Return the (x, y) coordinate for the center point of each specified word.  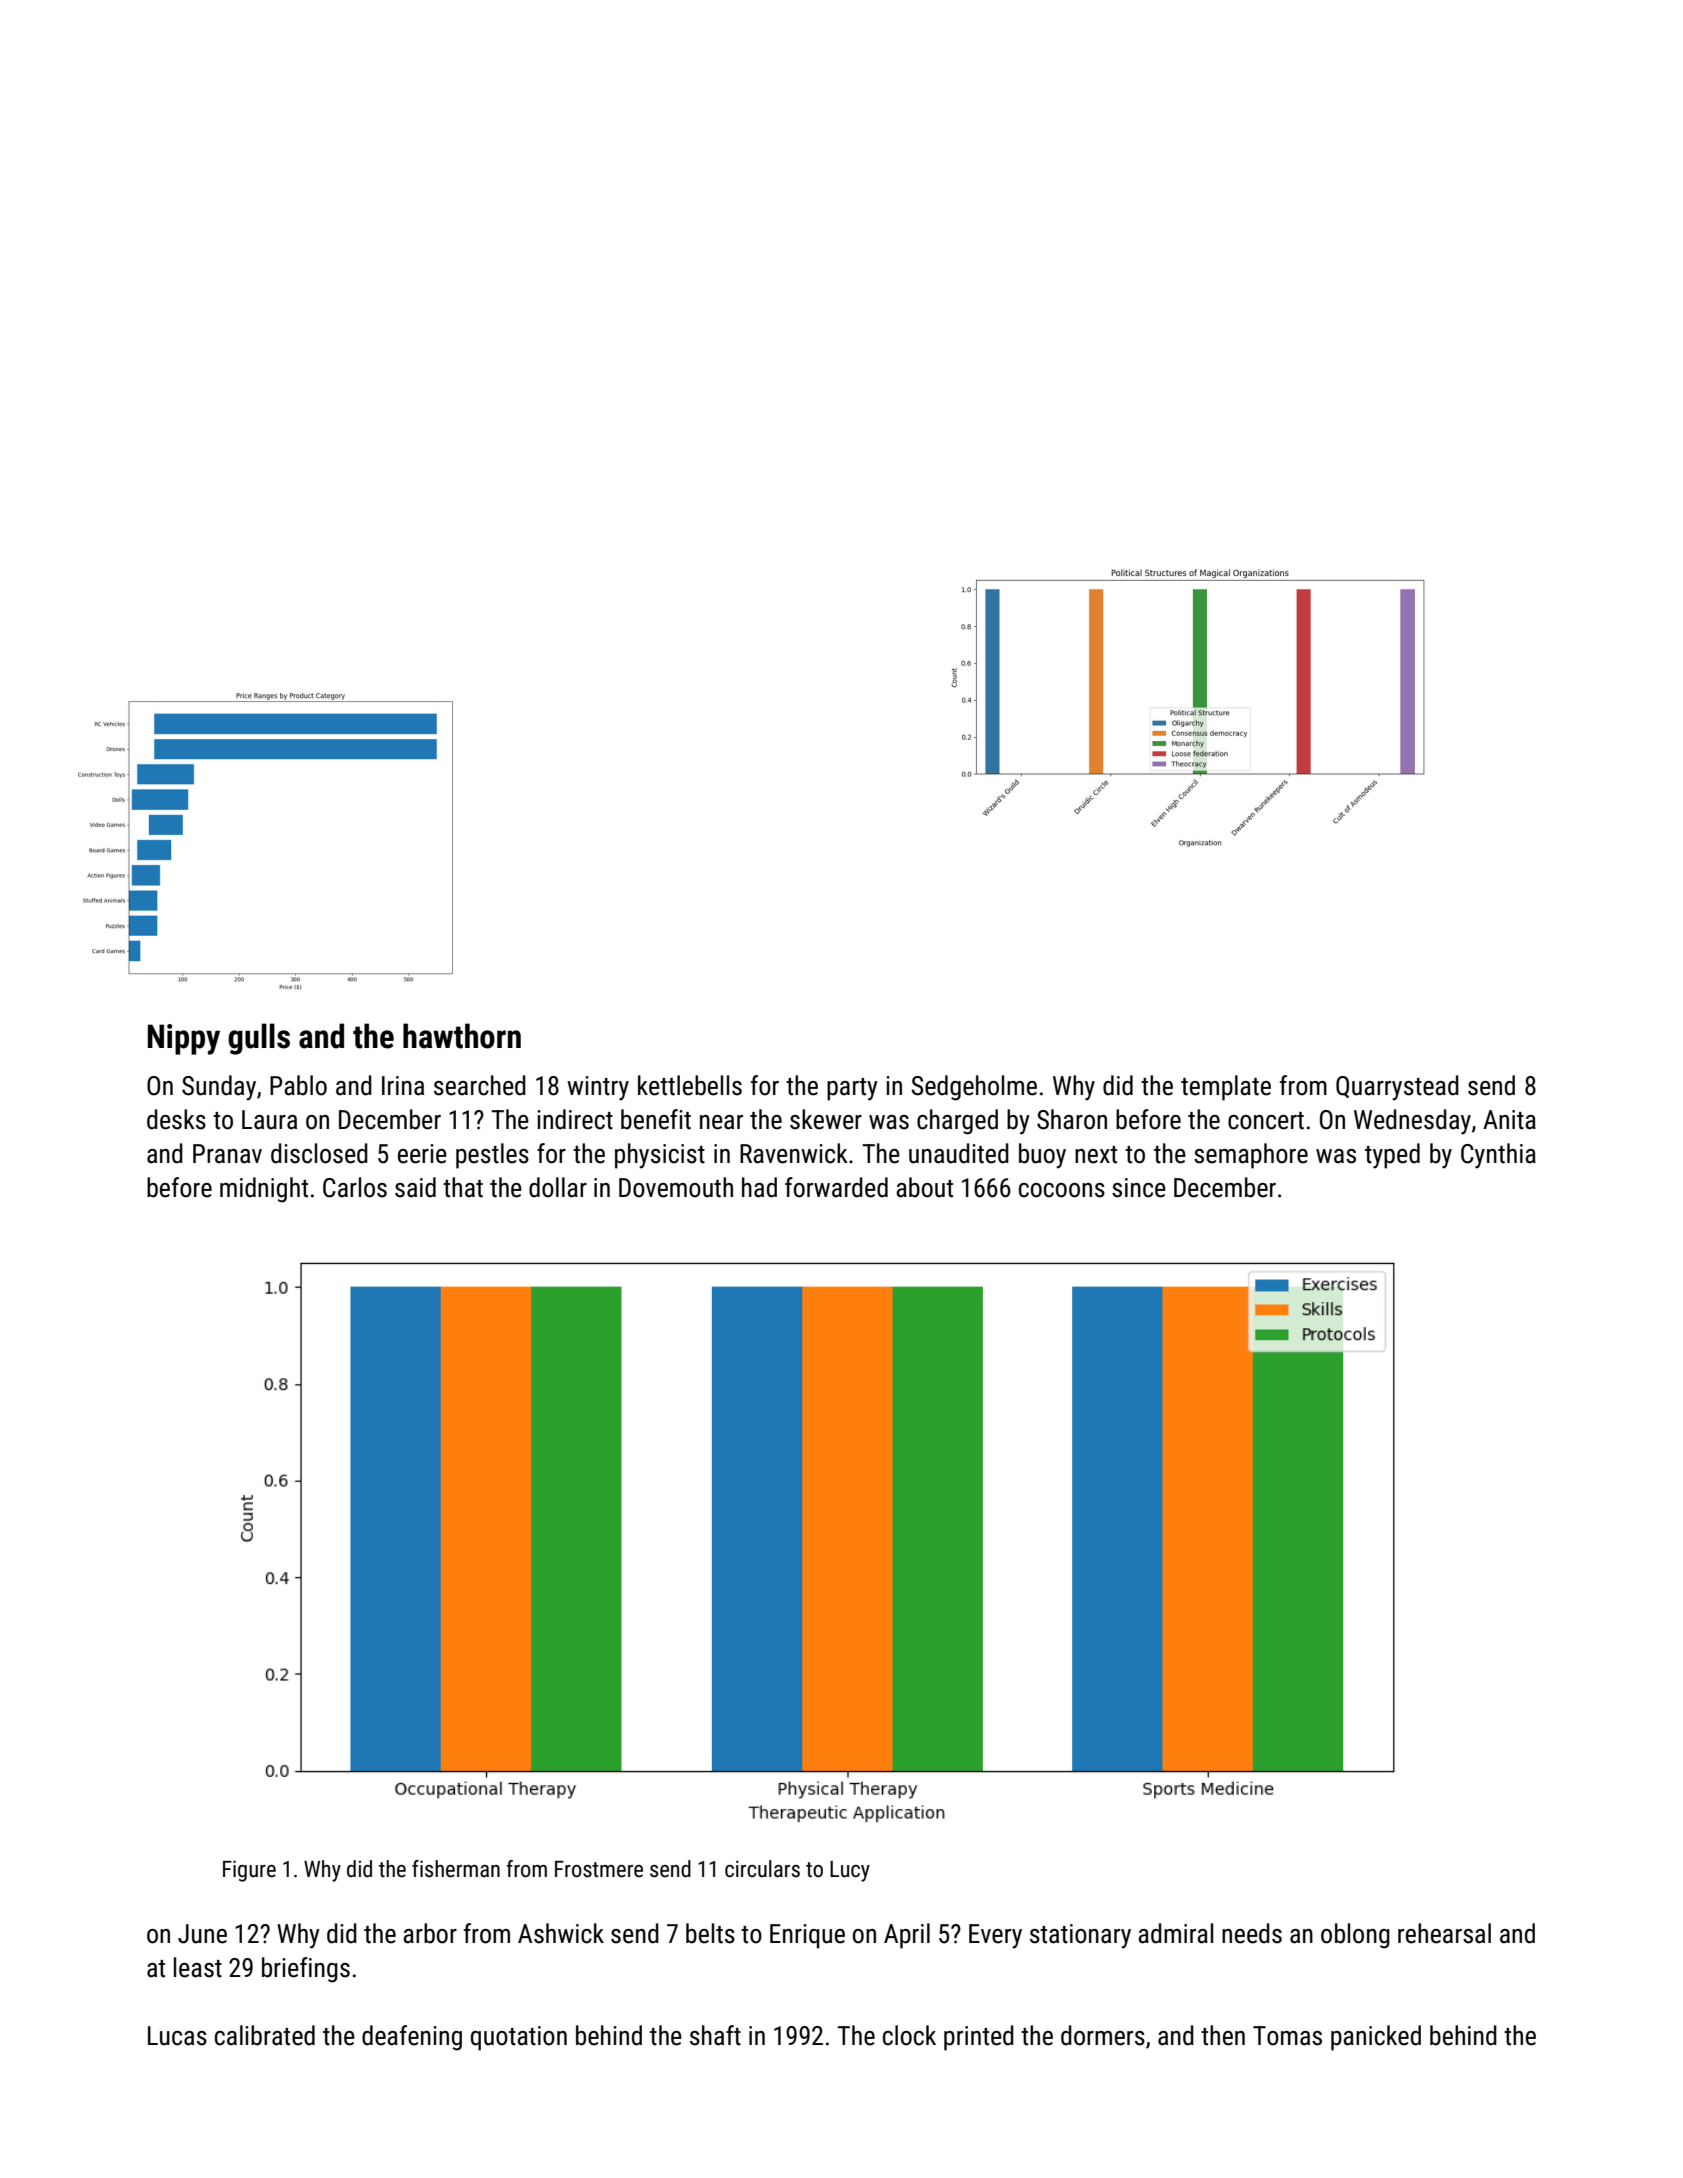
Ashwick (561, 1933)
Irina (403, 1086)
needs (1252, 1933)
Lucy (850, 1871)
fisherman (456, 1869)
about (924, 1187)
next (1096, 1155)
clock (909, 2035)
